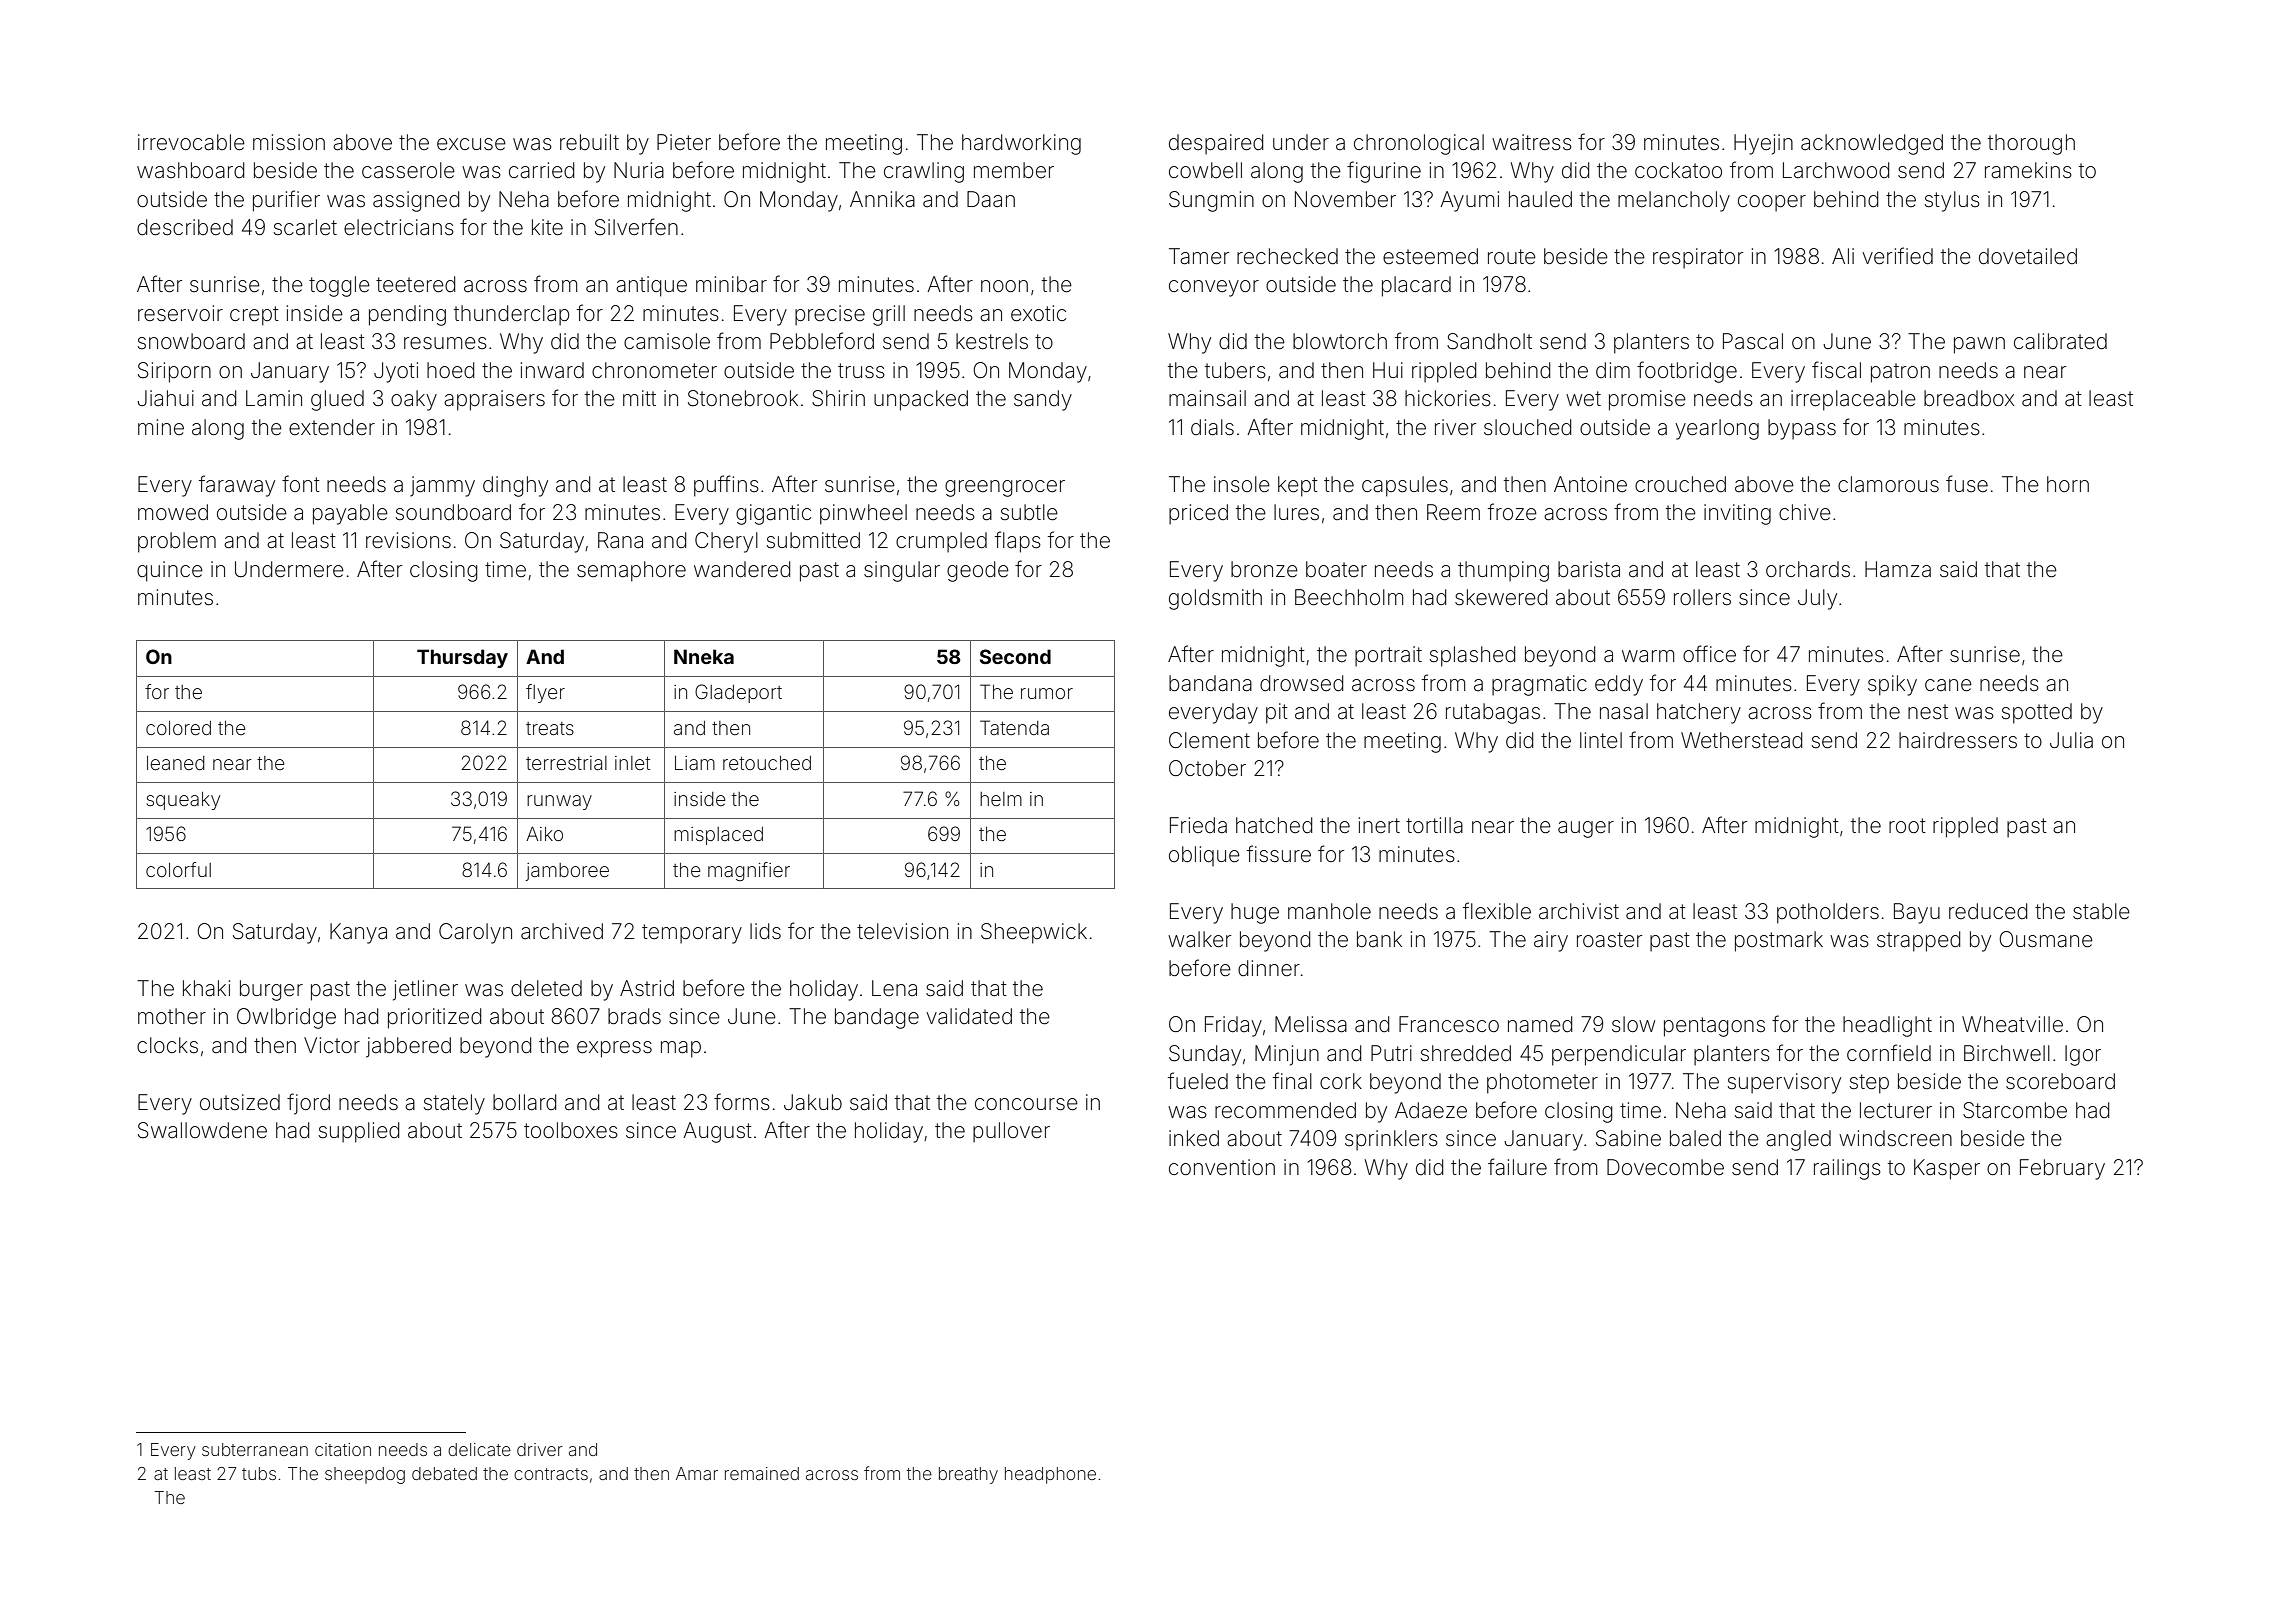 This document has width=2282, height=1614. Describe the element at coordinates (1888, 484) in the document. I see `clamorous` at that location.
